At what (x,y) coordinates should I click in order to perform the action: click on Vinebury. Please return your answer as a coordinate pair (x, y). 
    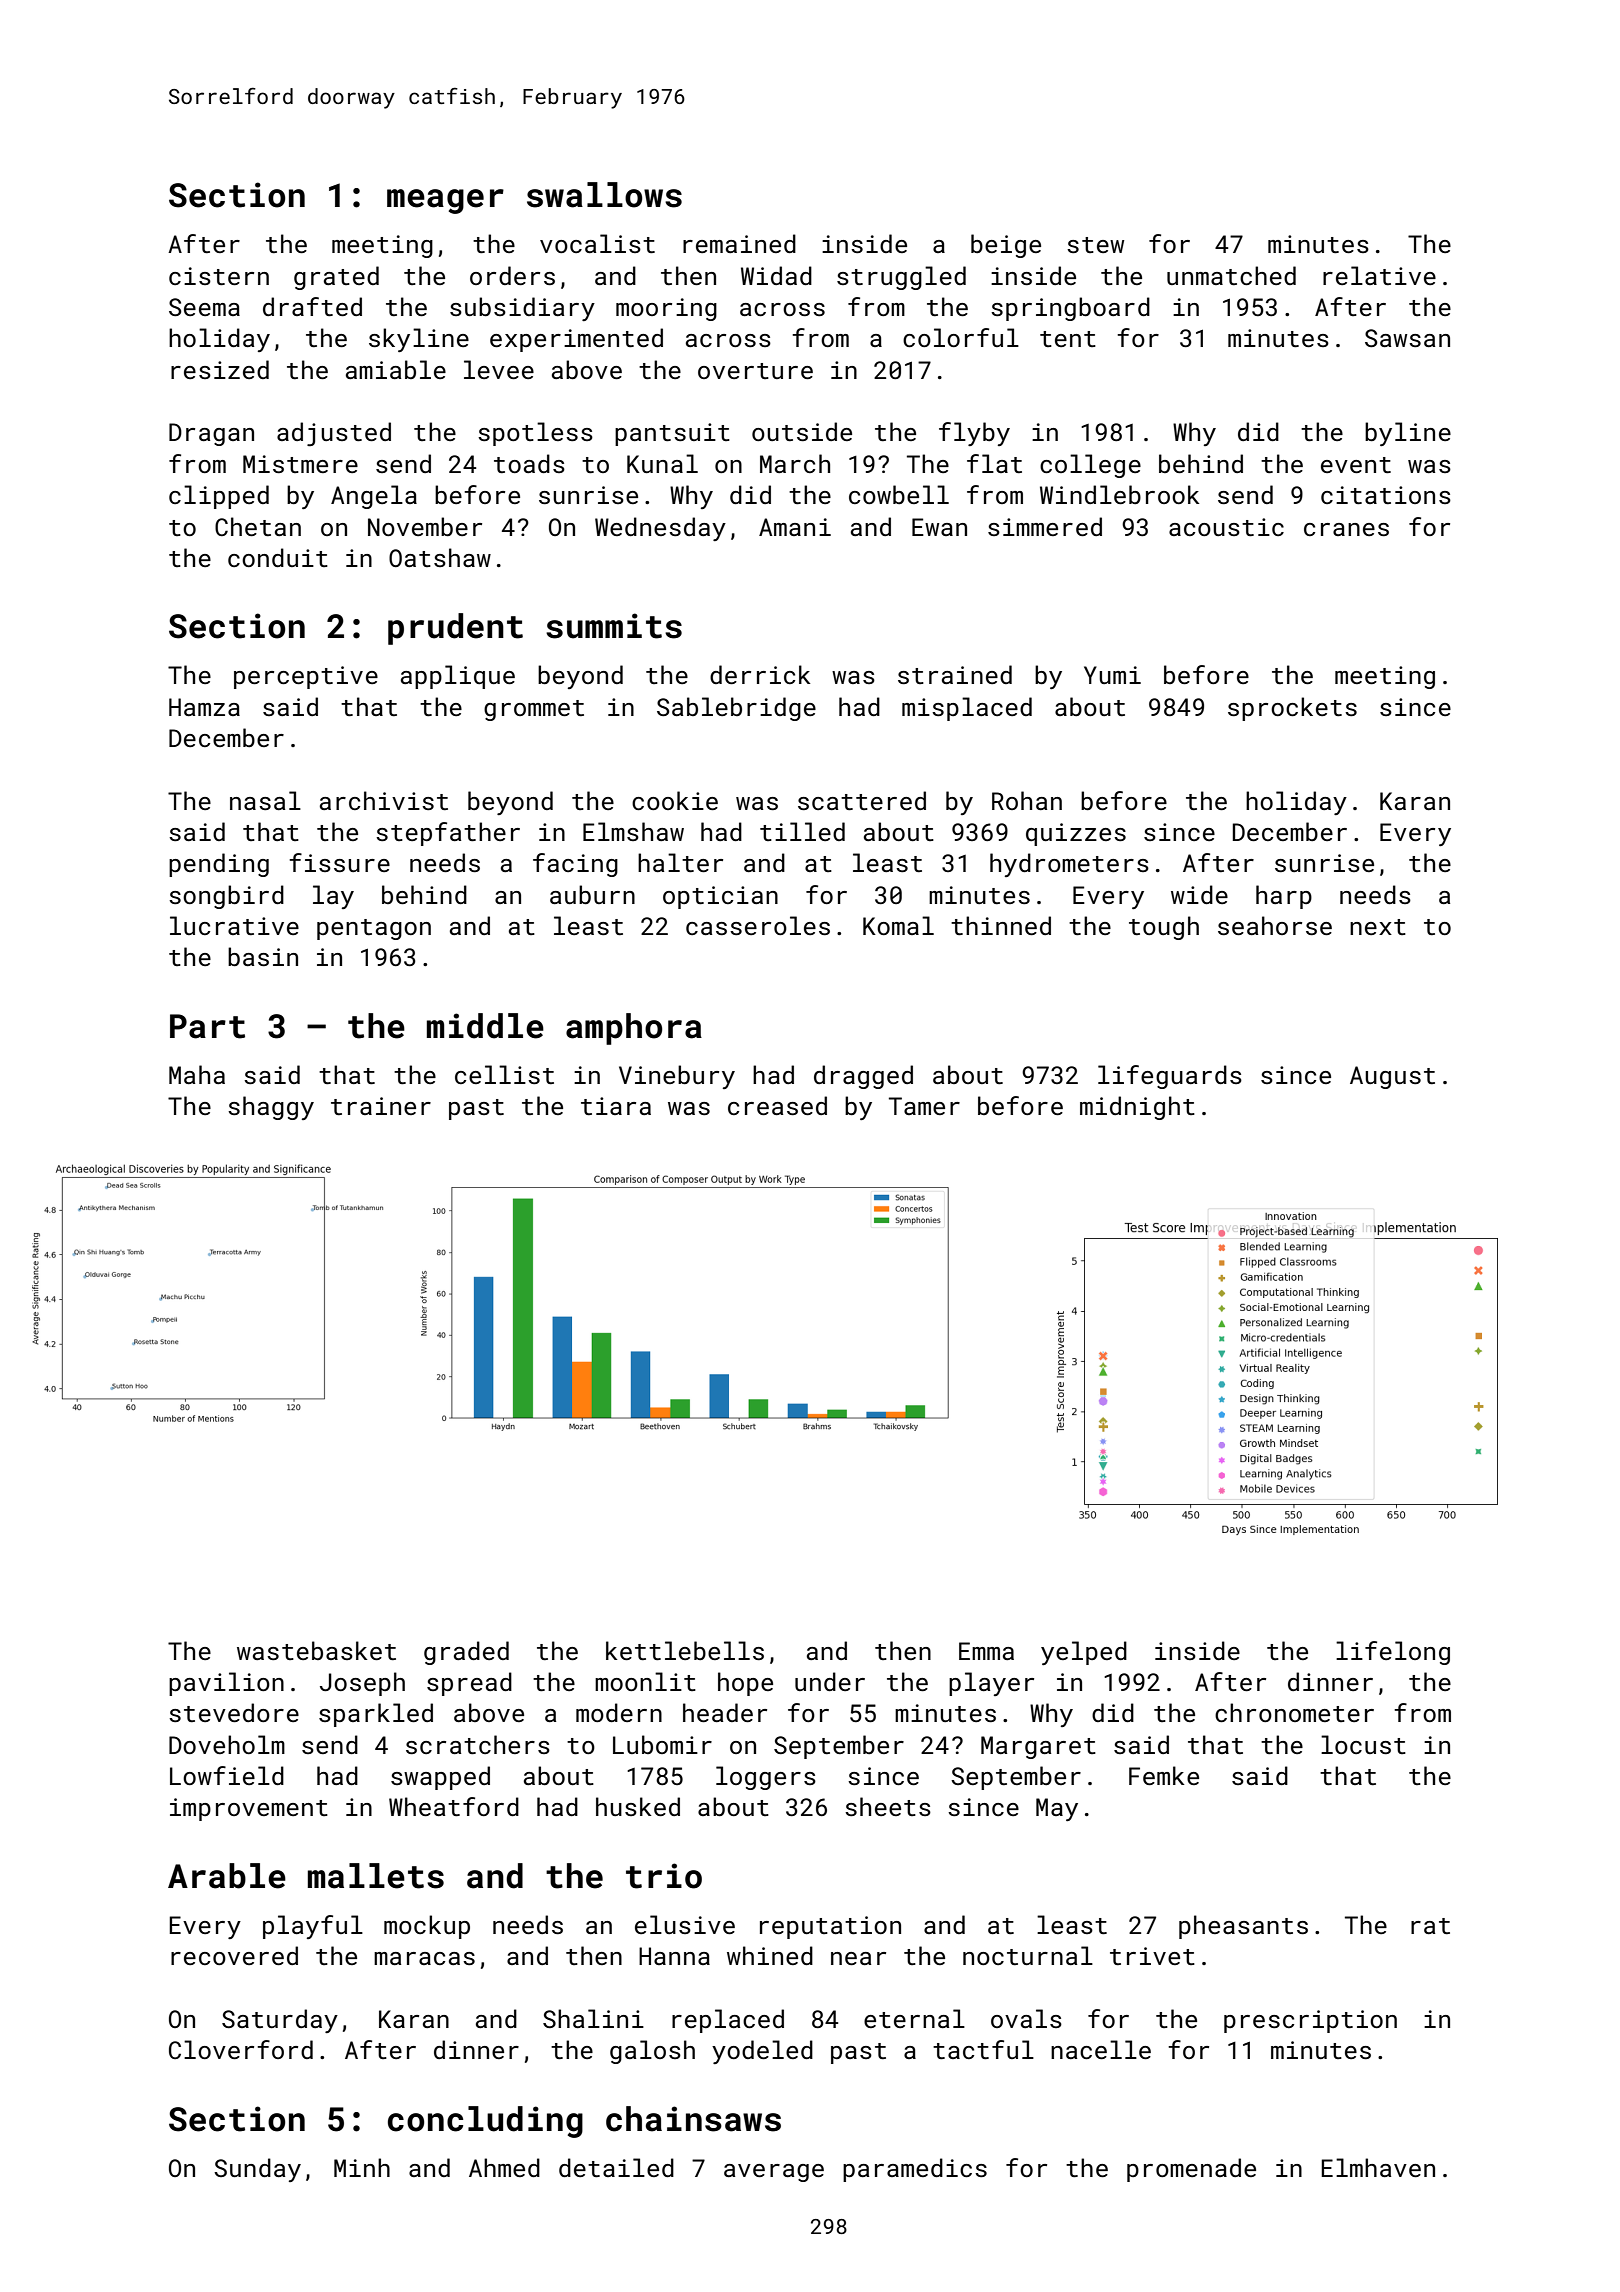
    Looking at the image, I should click on (677, 1077).
